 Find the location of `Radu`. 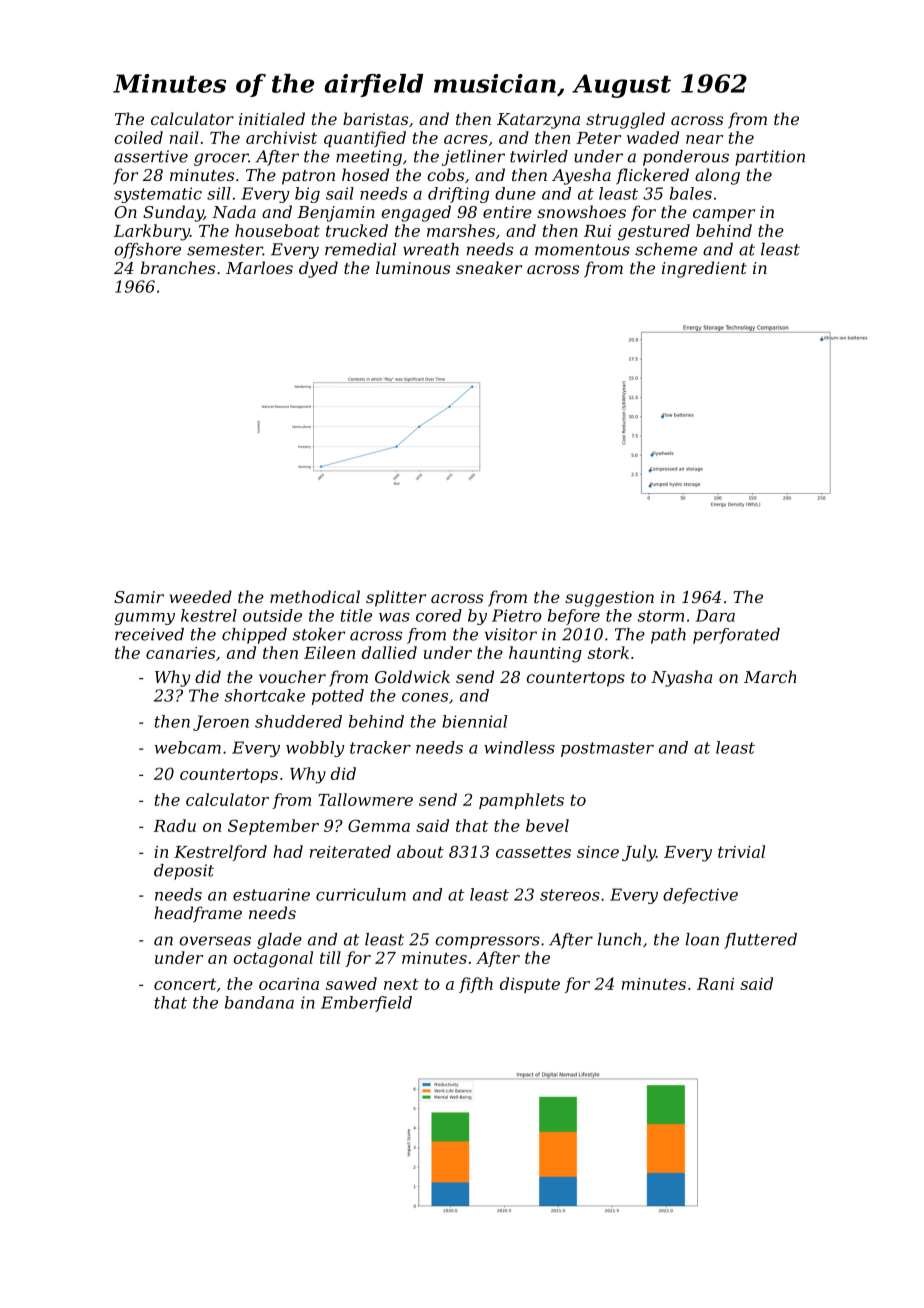

Radu is located at coordinates (174, 825).
